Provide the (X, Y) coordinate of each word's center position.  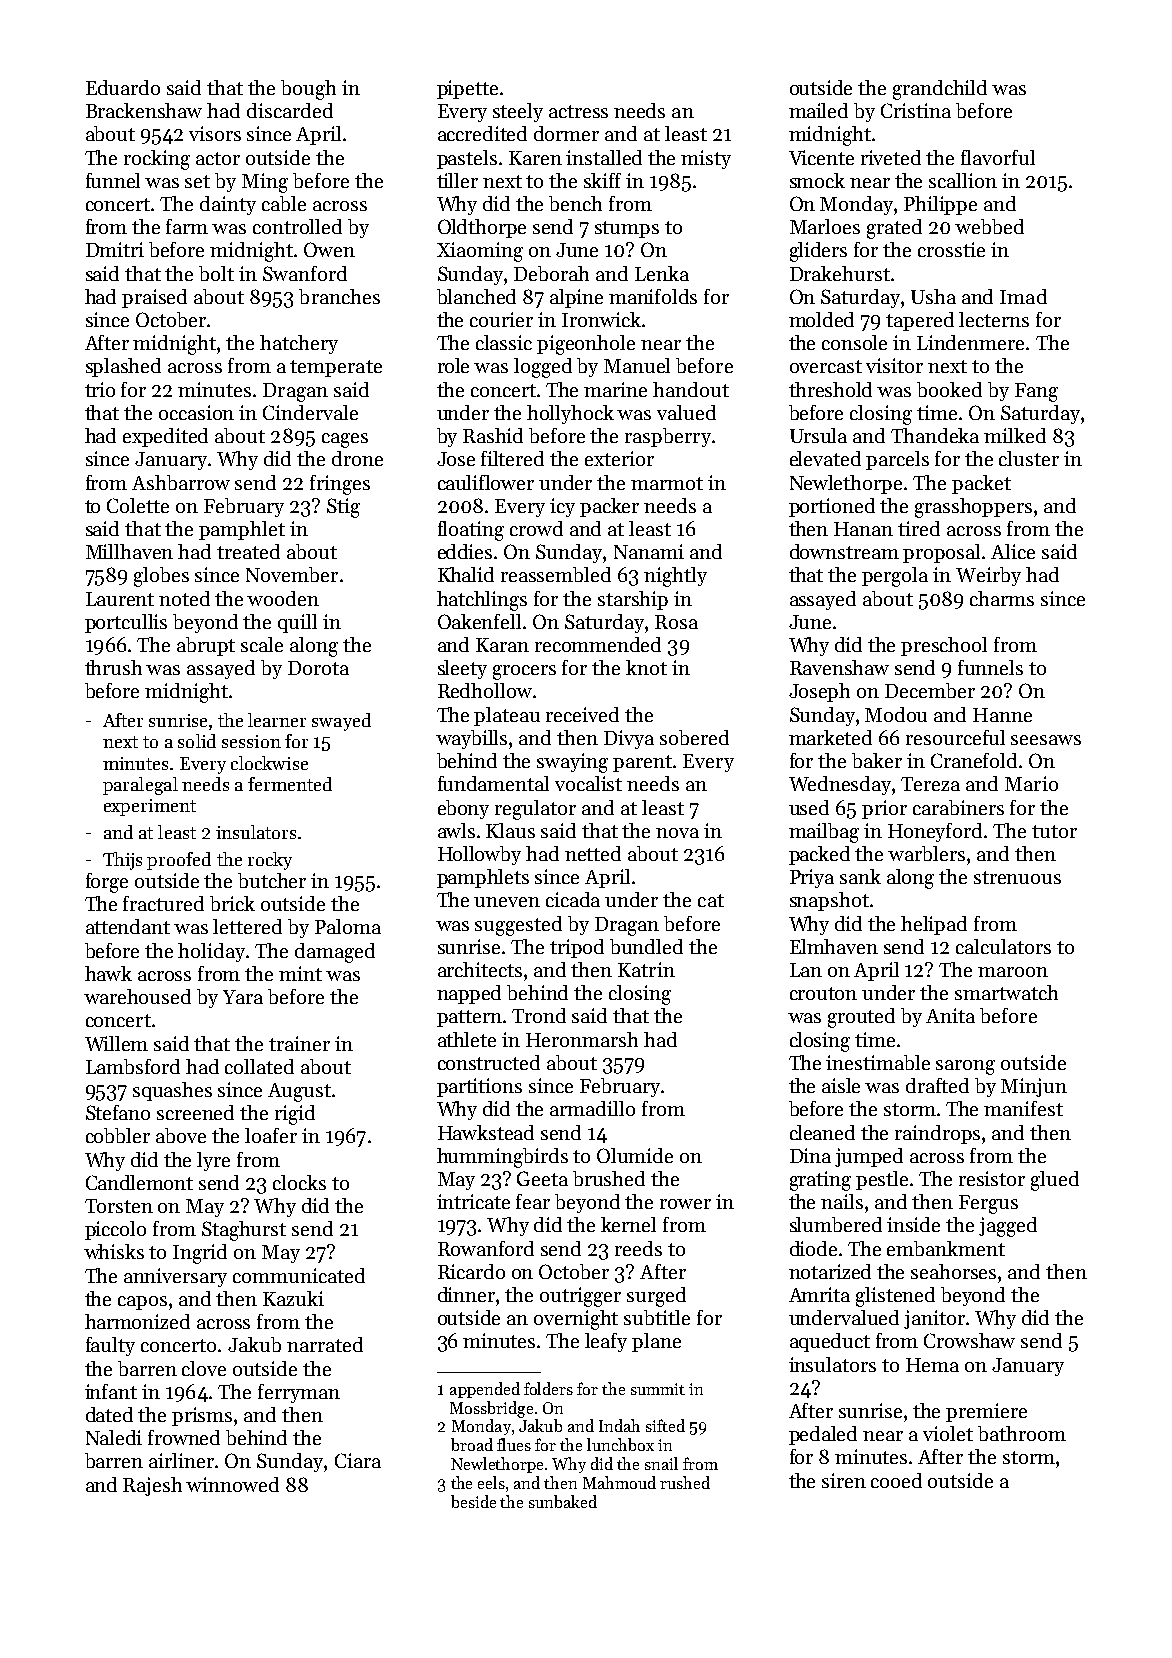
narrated (325, 1344)
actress (578, 111)
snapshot (829, 901)
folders (548, 1388)
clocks (299, 1182)
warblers (926, 853)
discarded (290, 110)
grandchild (940, 90)
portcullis (126, 623)
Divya (629, 739)
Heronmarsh (582, 1039)
